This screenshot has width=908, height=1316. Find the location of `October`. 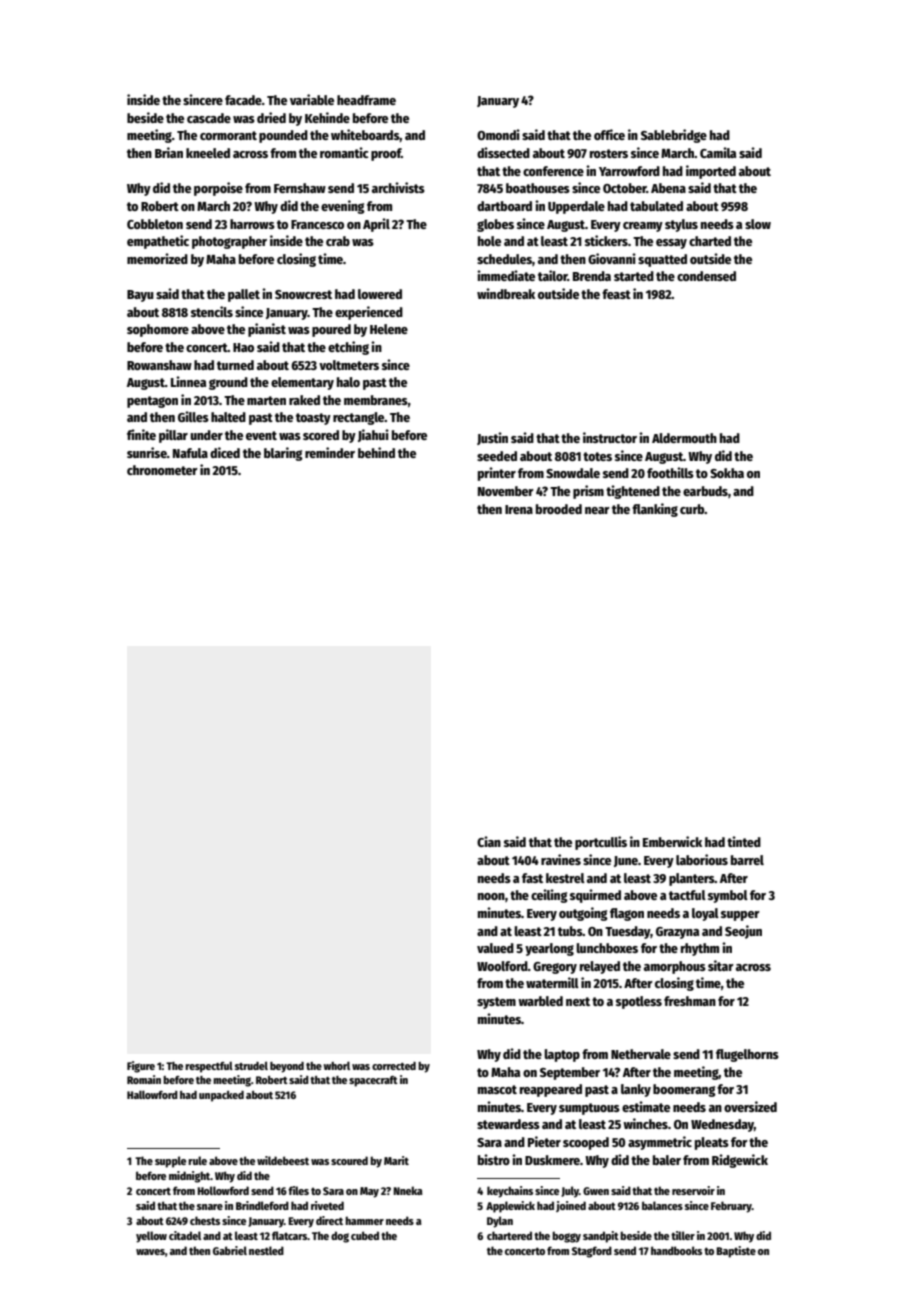

October is located at coordinates (625, 188).
